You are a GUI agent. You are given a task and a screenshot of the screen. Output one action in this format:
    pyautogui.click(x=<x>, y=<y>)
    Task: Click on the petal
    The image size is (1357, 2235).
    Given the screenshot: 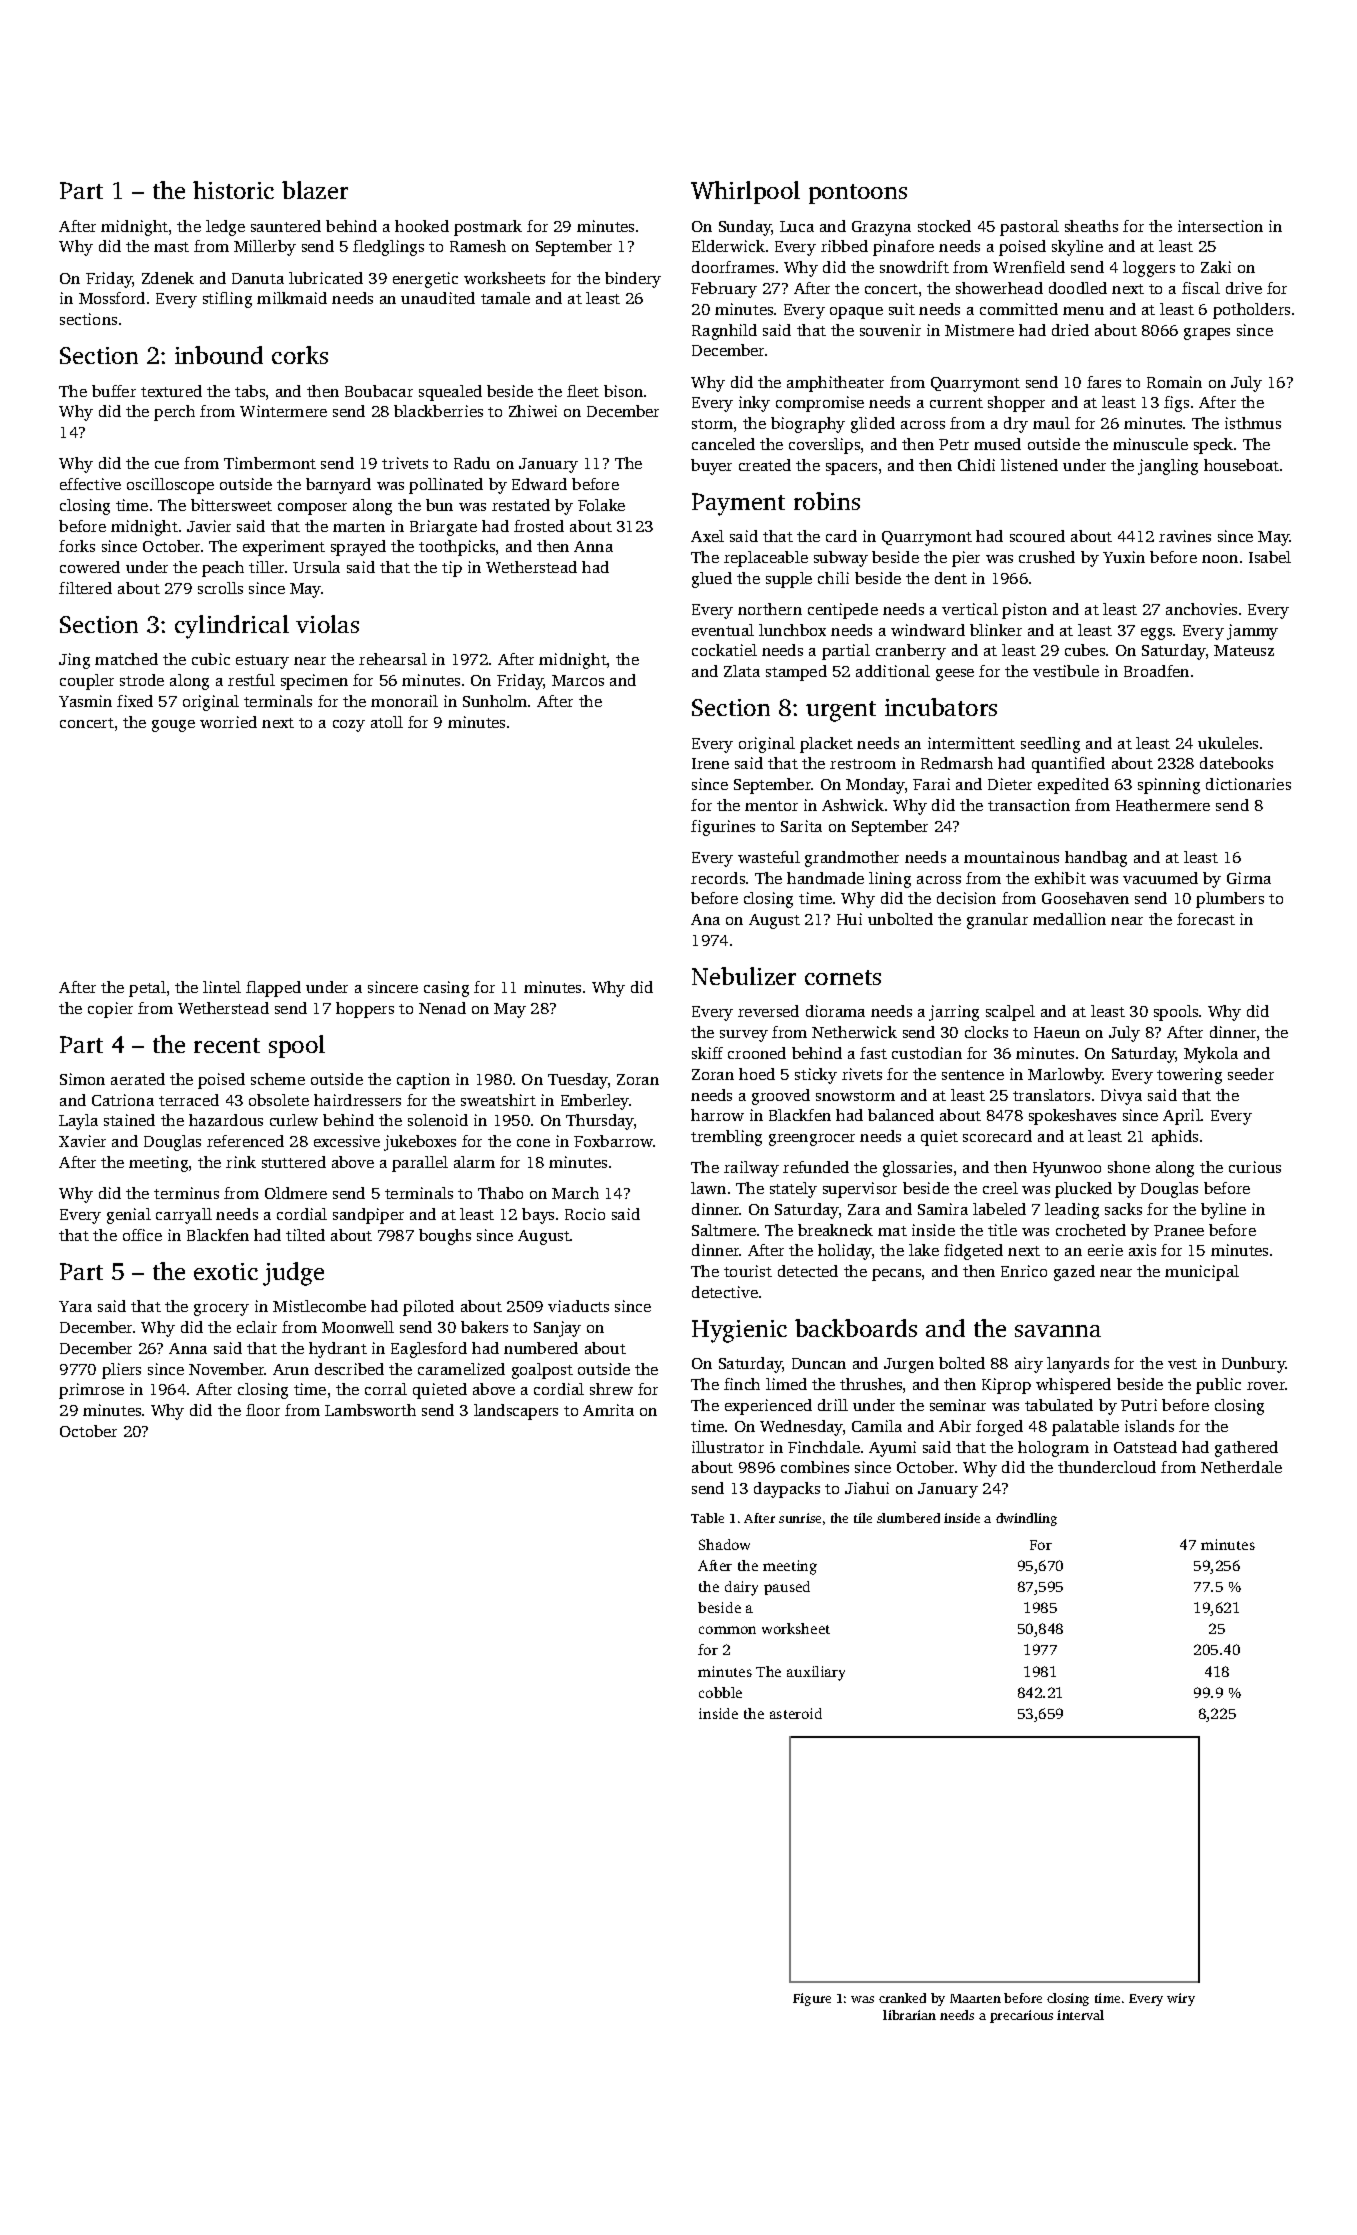 What is the action you would take?
    pyautogui.click(x=147, y=989)
